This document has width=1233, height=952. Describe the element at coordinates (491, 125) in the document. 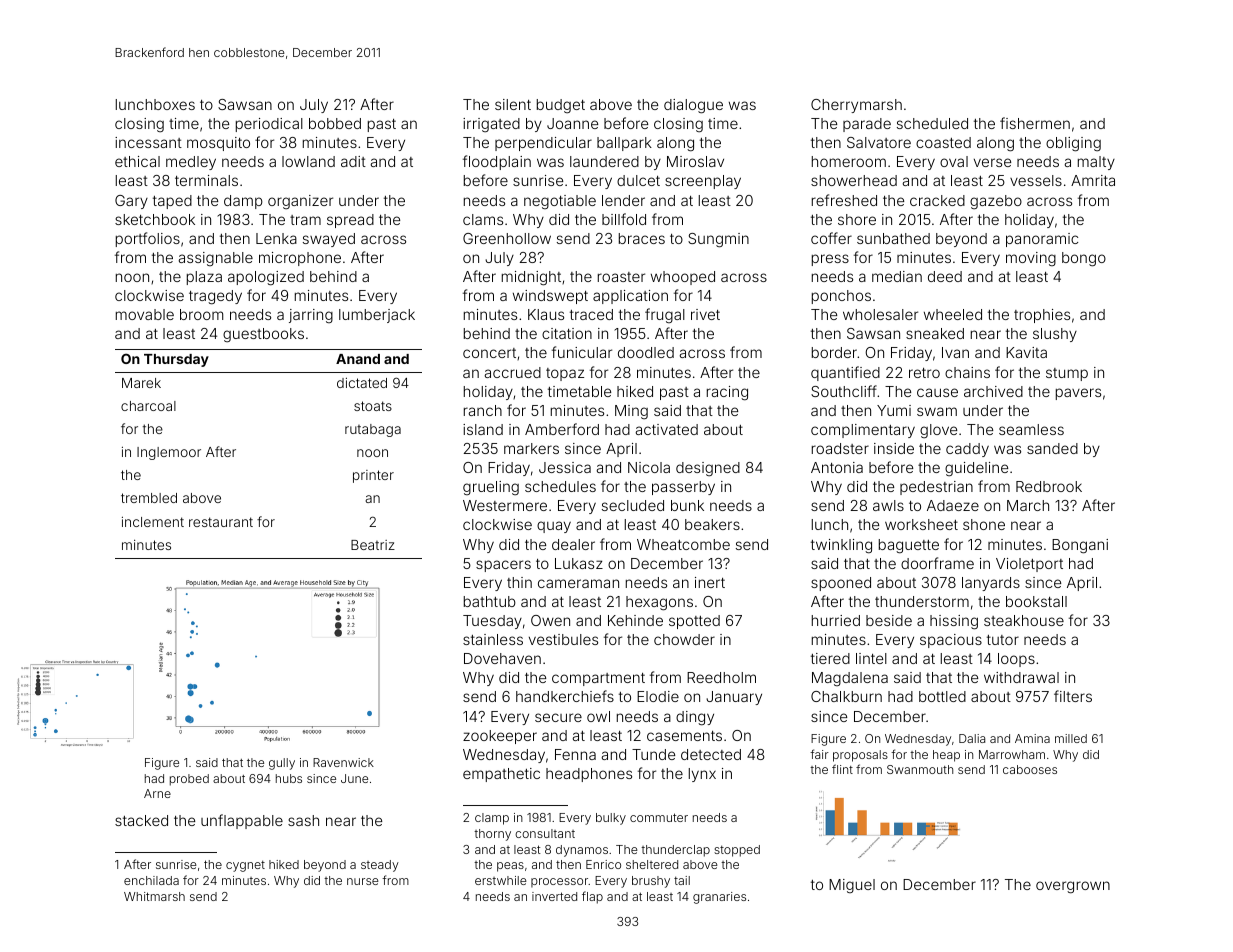

I see `irrigated` at that location.
